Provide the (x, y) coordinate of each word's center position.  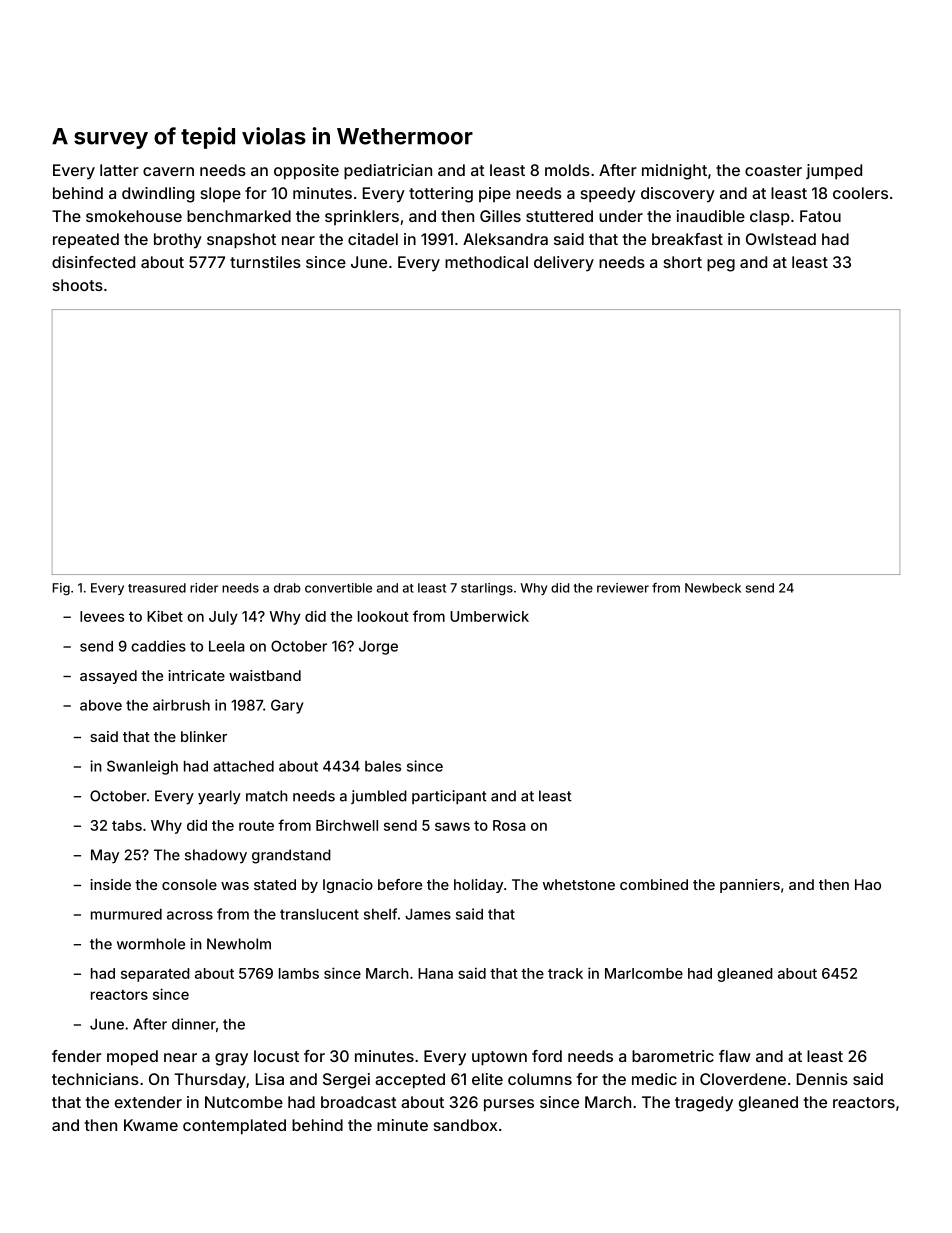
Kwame (151, 1125)
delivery (564, 264)
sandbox (465, 1125)
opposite (306, 172)
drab (287, 588)
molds (567, 170)
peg (721, 265)
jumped (834, 172)
